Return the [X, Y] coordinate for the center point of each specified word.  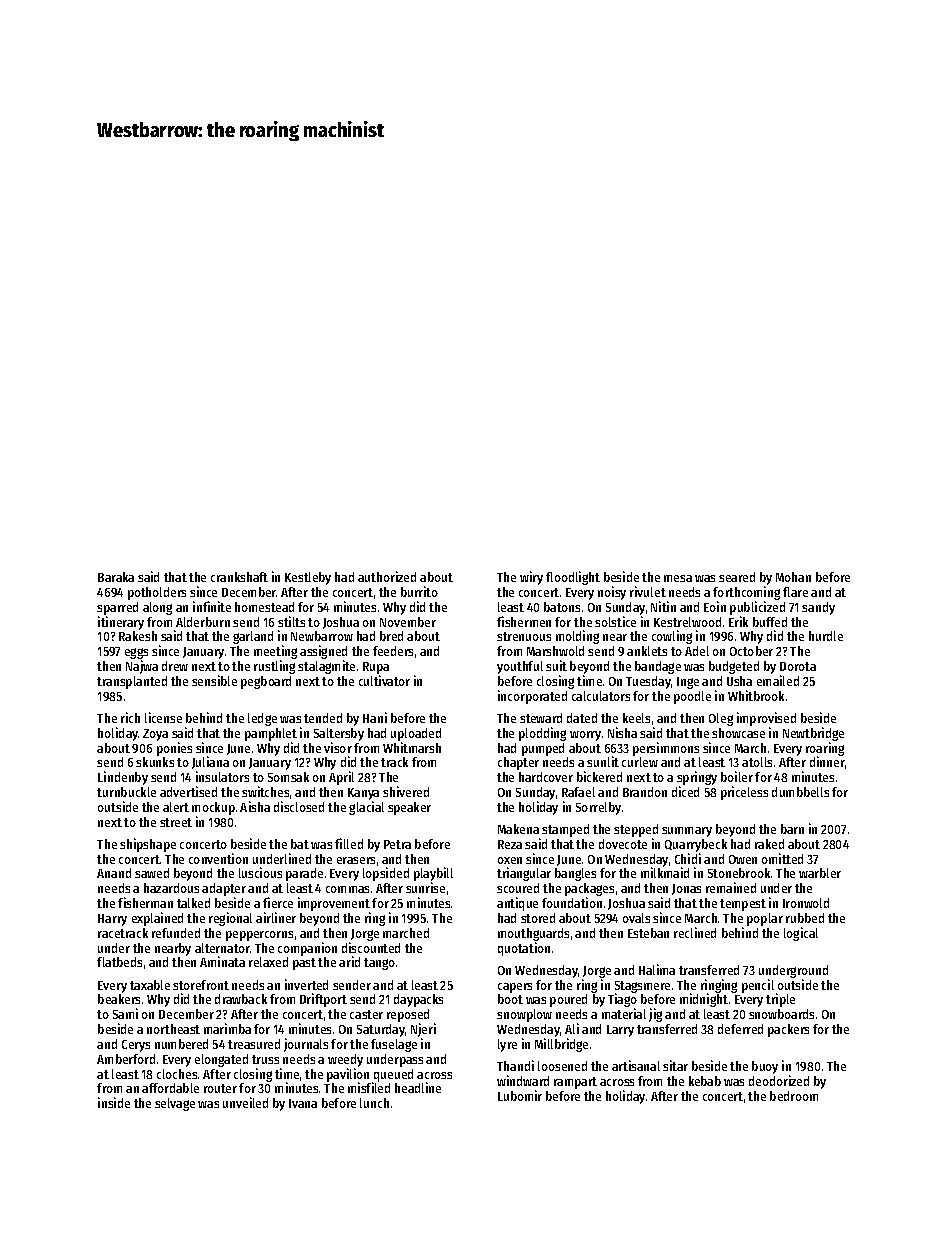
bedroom [794, 1096]
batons [562, 607]
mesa [678, 578]
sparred [117, 608]
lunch [374, 1103]
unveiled [245, 1102]
